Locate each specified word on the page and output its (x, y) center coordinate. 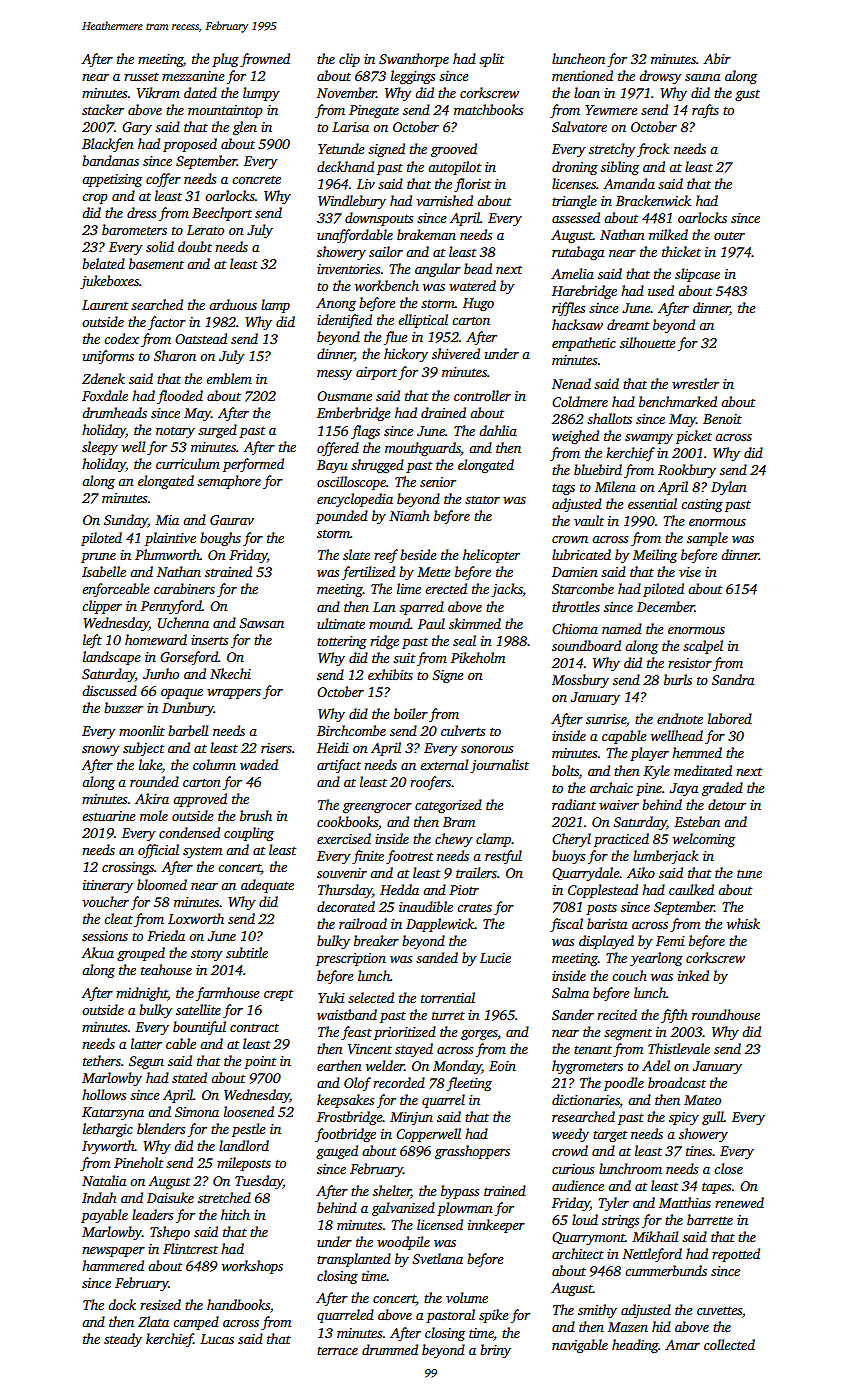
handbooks (238, 1304)
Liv (366, 184)
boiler (411, 713)
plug (225, 60)
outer (729, 235)
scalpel (703, 647)
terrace (337, 1351)
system (202, 852)
